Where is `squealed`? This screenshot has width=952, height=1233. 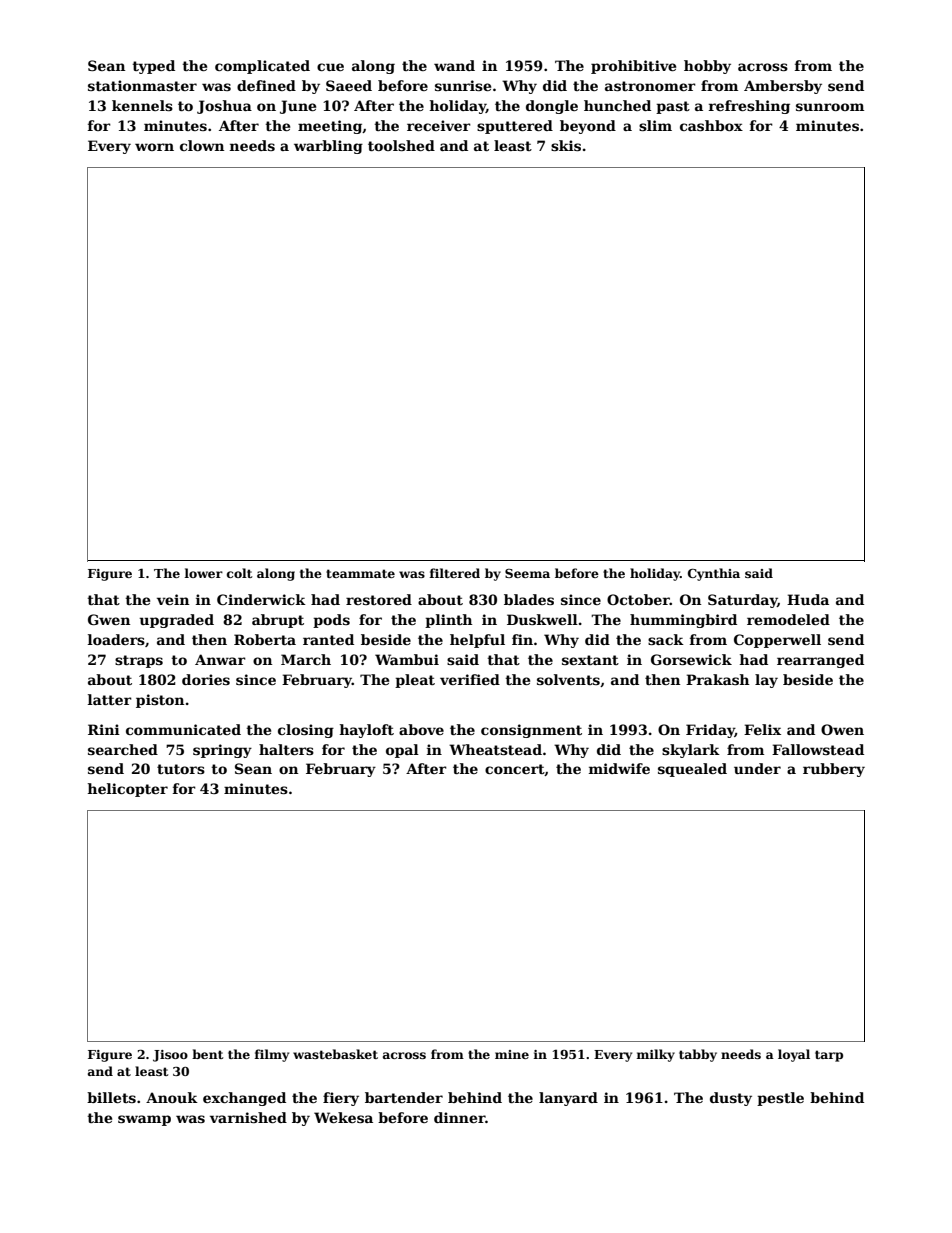 squealed is located at coordinates (692, 770).
